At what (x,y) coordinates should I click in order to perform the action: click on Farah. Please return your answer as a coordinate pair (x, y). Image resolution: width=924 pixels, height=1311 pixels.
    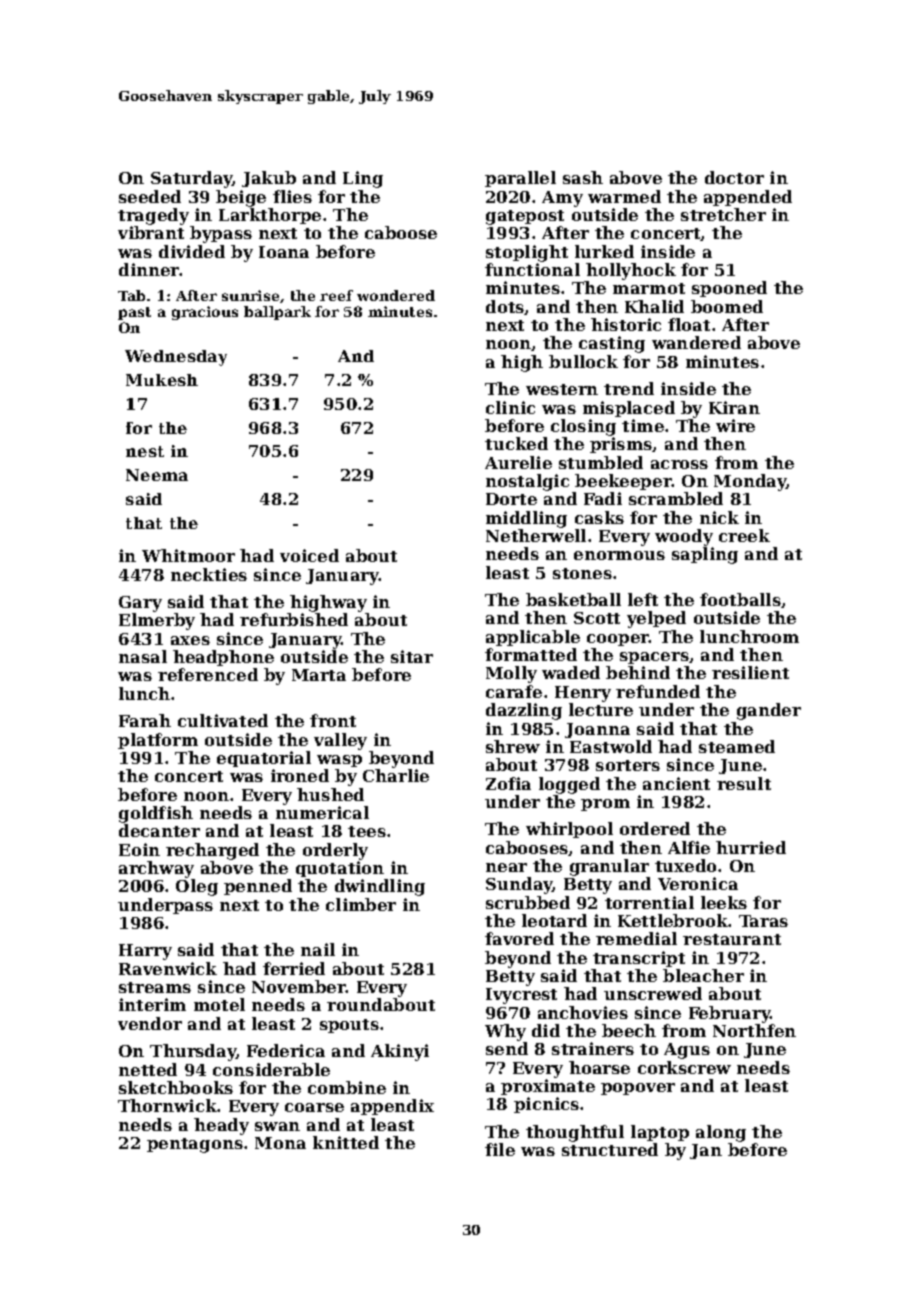
    Looking at the image, I should click on (145, 720).
